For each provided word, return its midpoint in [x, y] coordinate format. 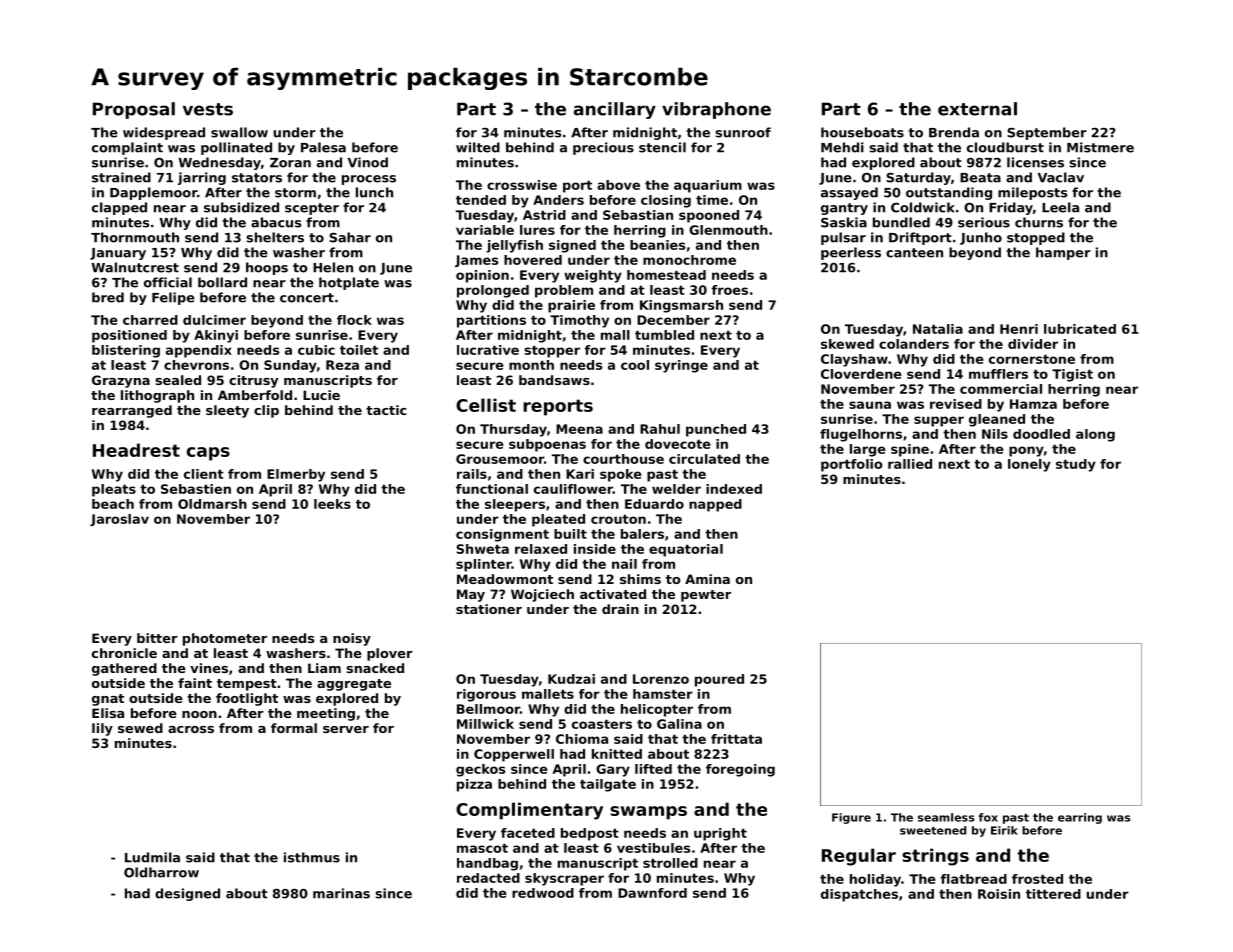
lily [102, 729]
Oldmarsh [212, 504]
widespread [164, 133]
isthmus [312, 857]
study [1076, 465]
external [977, 109]
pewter [706, 596]
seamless [946, 817]
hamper [1063, 253]
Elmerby [296, 475]
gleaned [997, 420]
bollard [222, 282]
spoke [621, 475]
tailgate [608, 785]
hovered [533, 260]
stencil [662, 147]
